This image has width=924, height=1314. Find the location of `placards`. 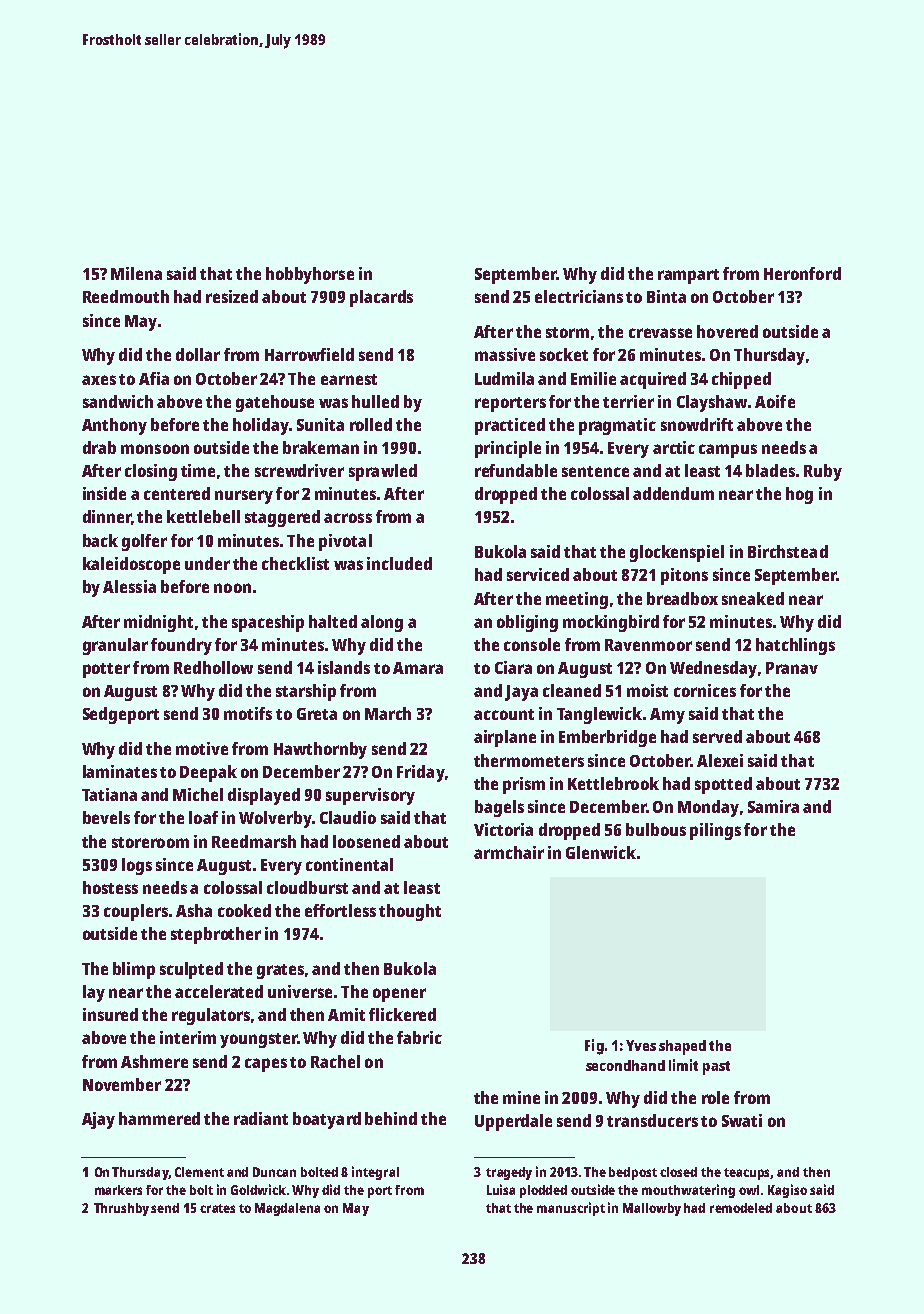

placards is located at coordinates (381, 298).
